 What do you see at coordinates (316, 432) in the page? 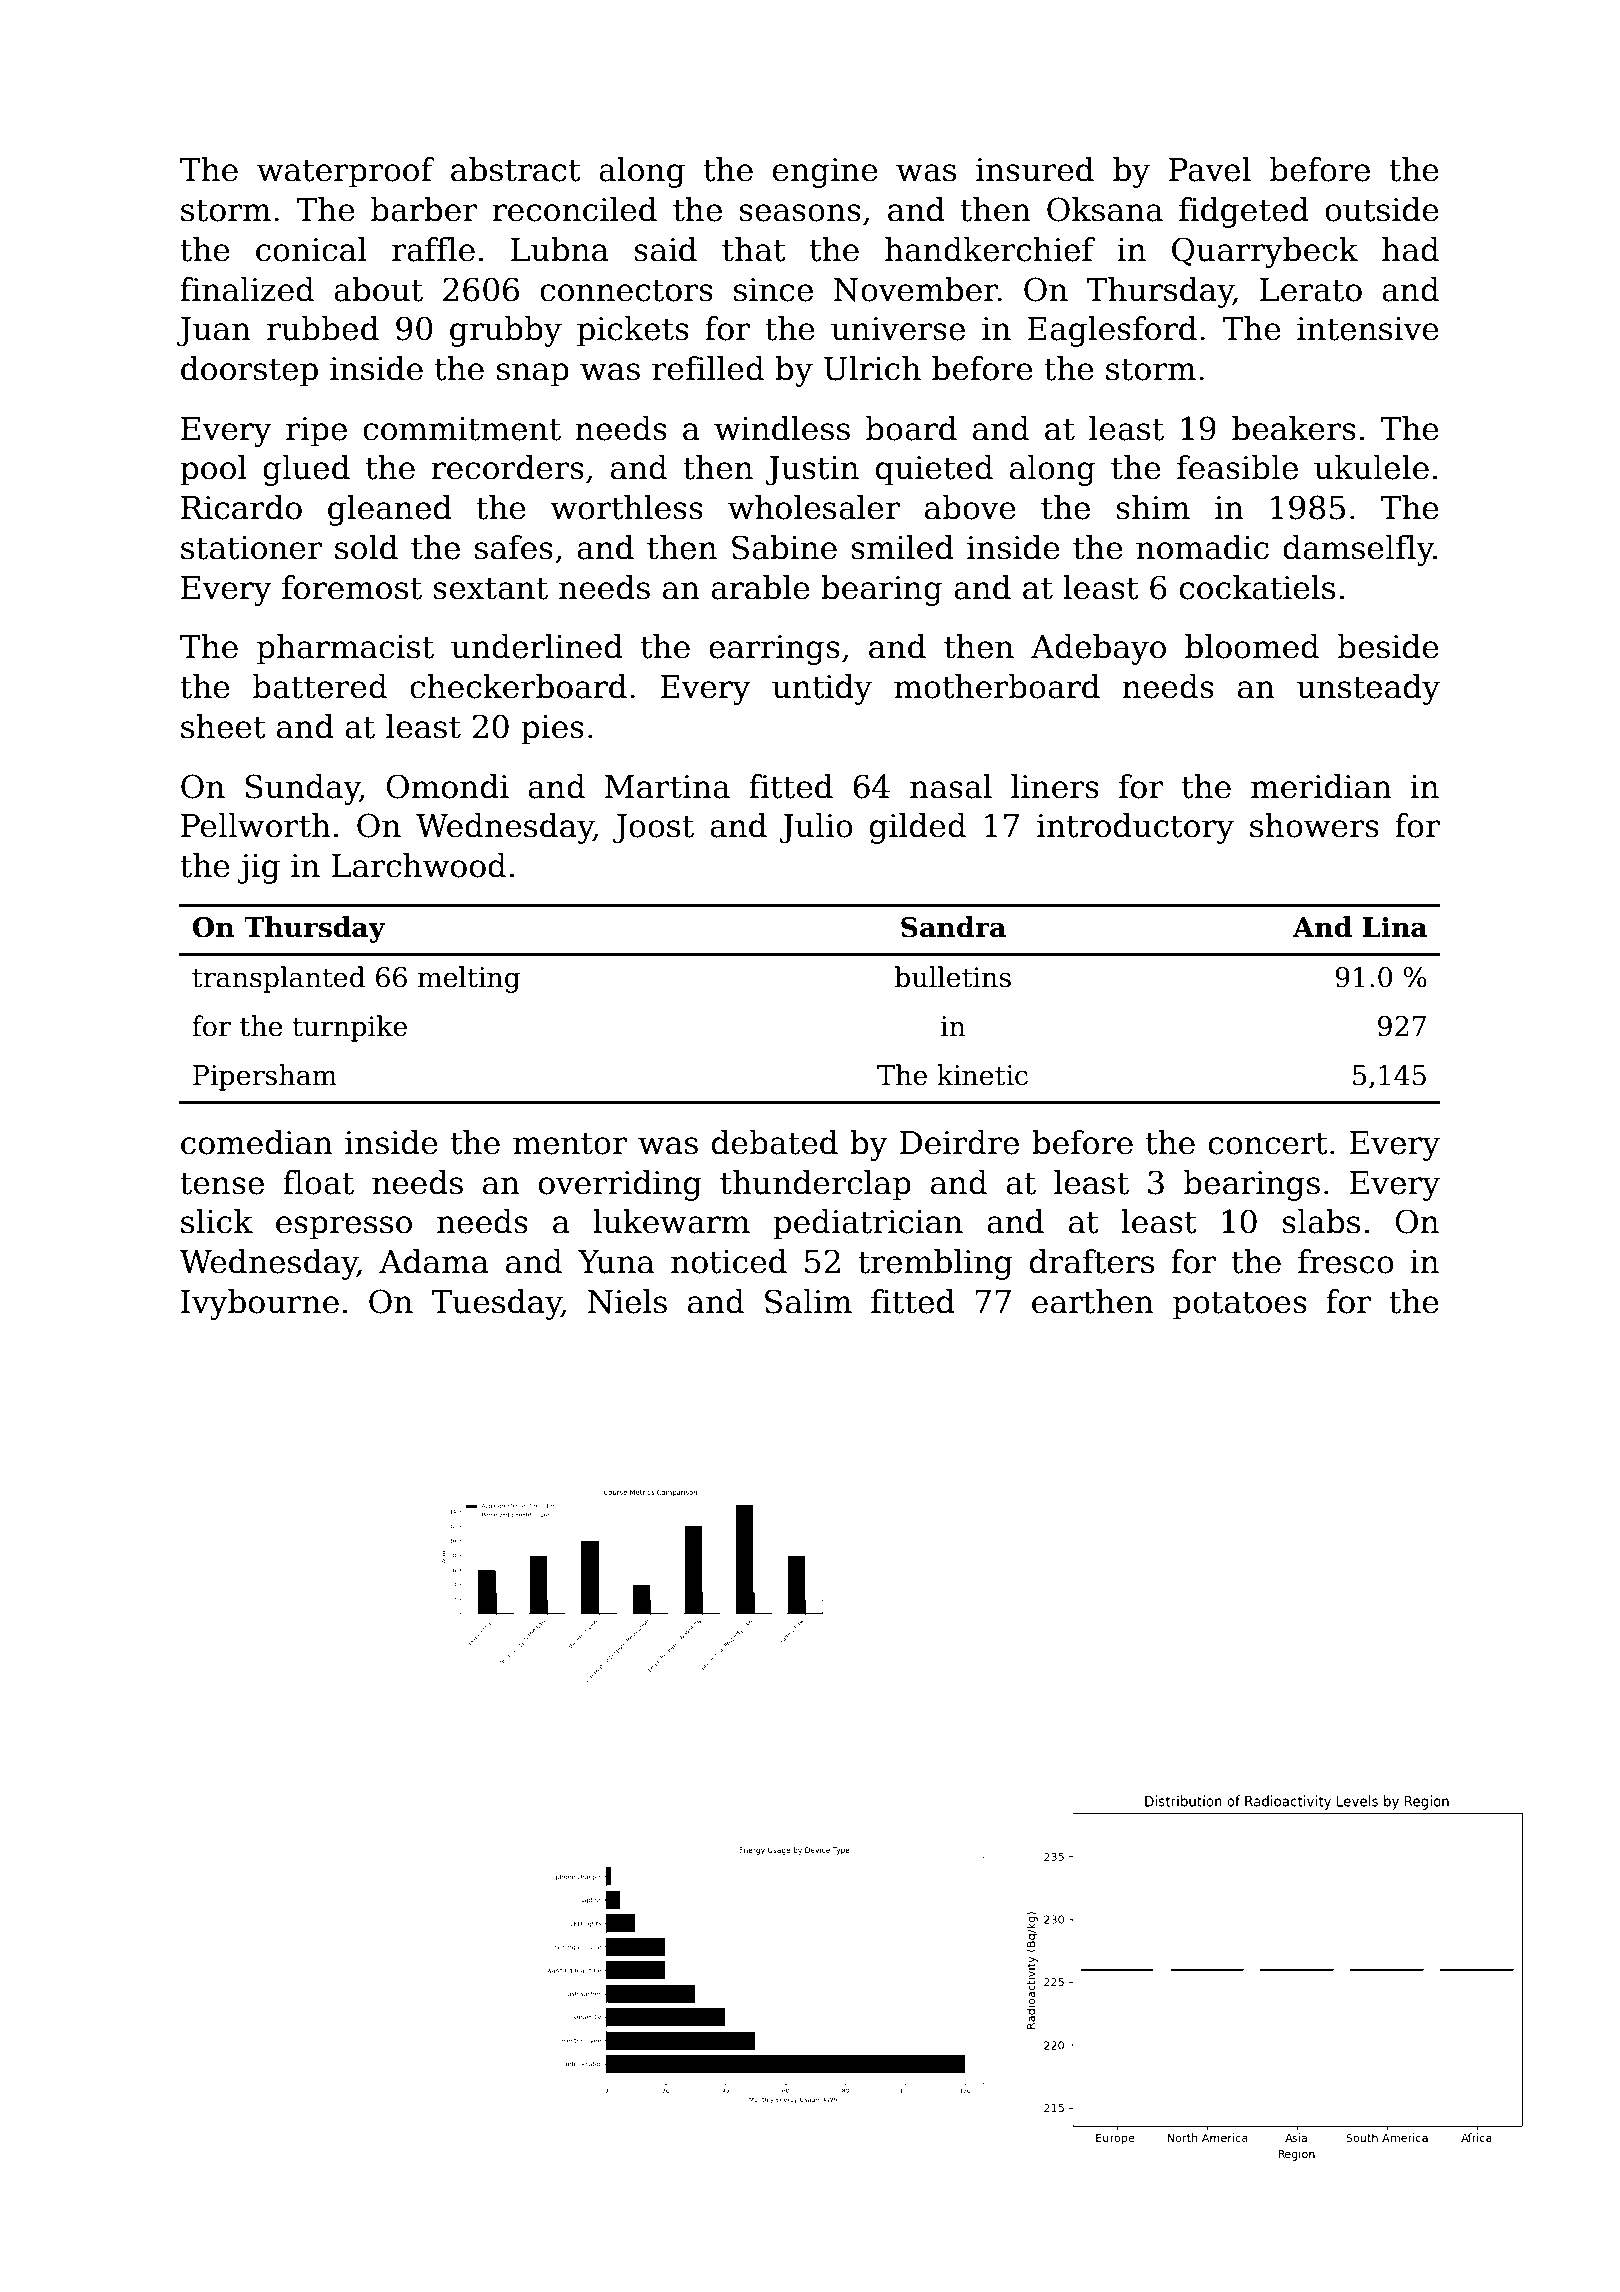
I see `ripe` at bounding box center [316, 432].
